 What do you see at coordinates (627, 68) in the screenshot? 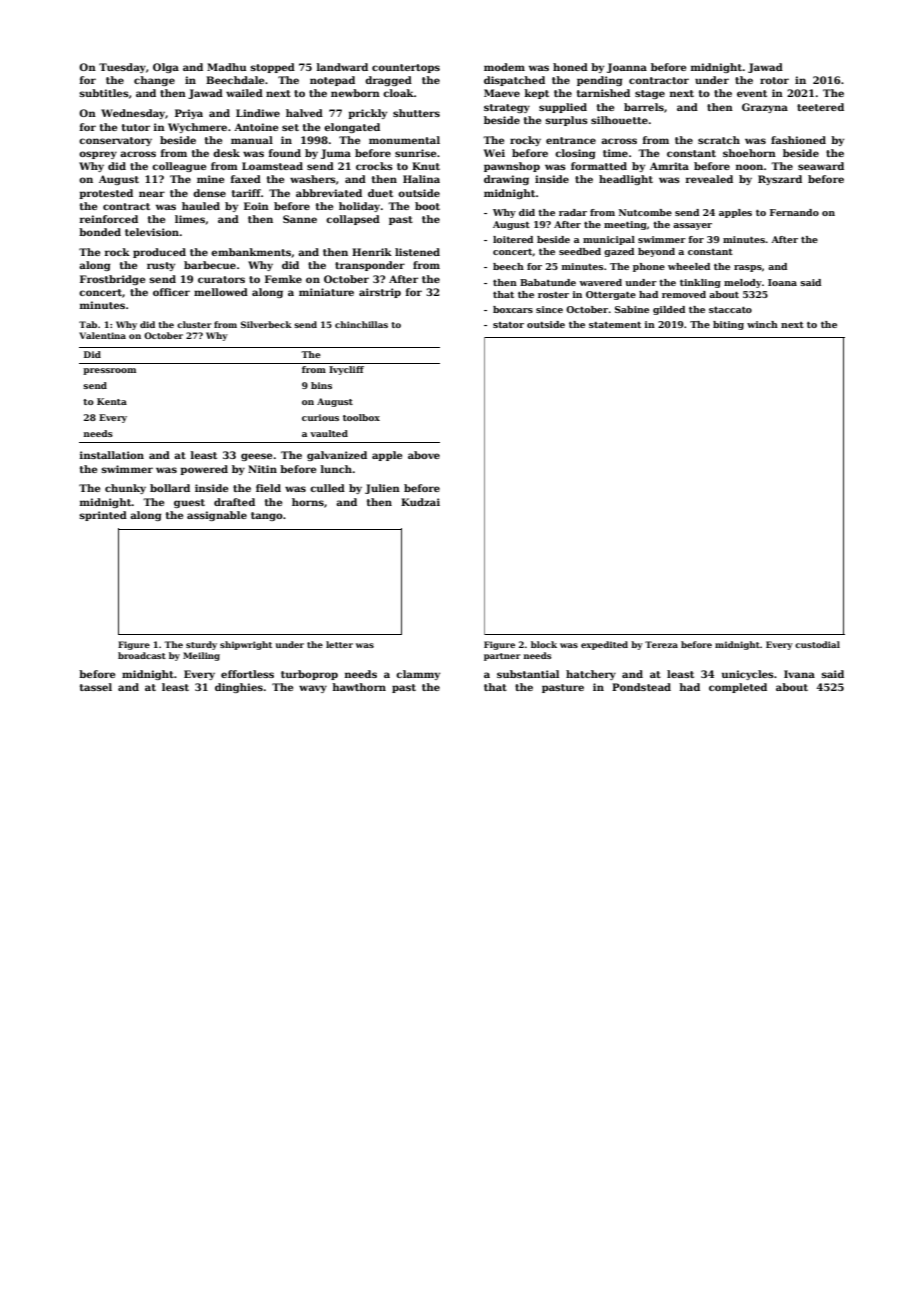
I see `Joanna` at bounding box center [627, 68].
